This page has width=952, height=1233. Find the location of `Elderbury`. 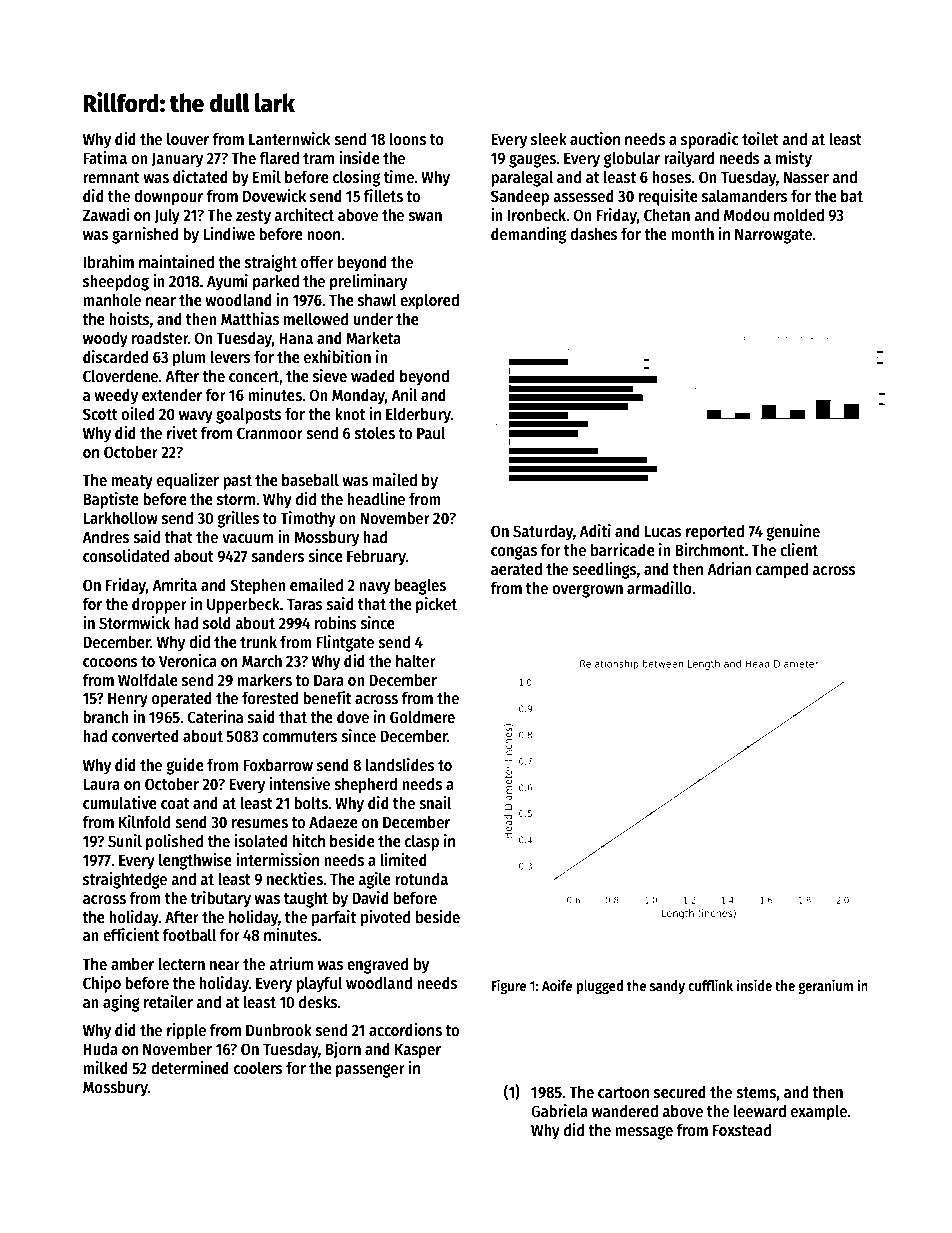

Elderbury is located at coordinates (418, 415).
